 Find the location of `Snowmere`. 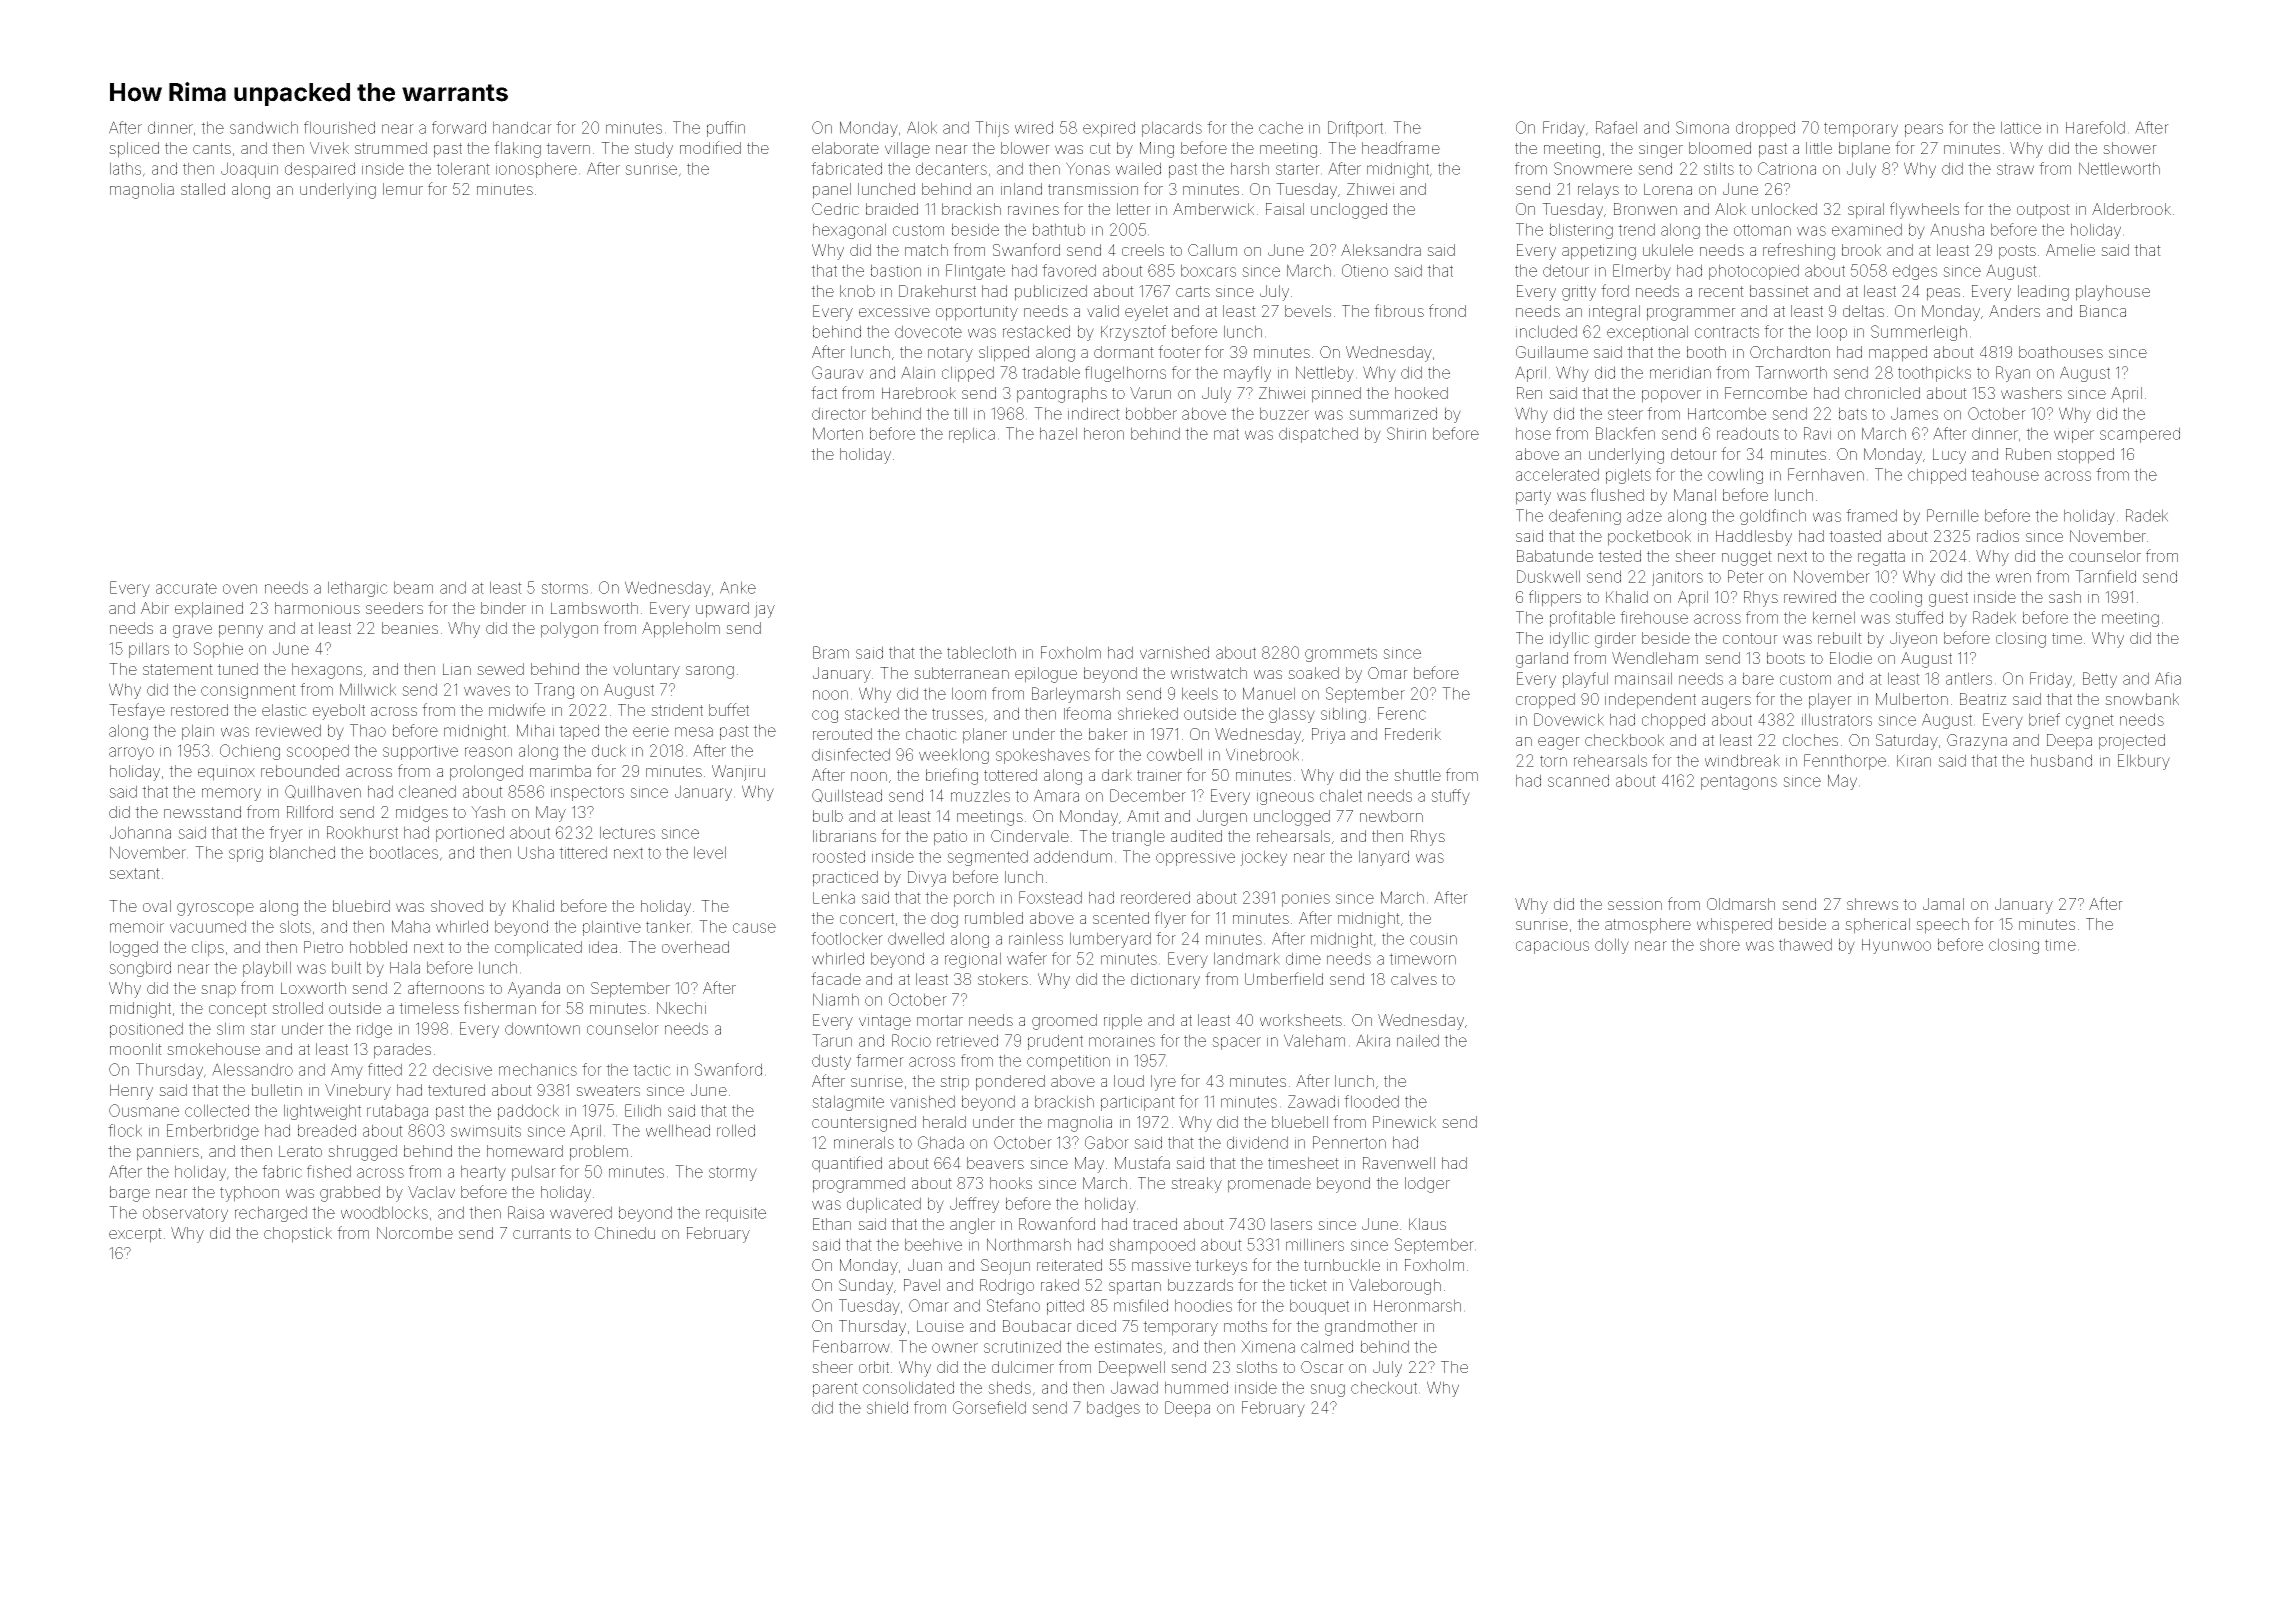

Snowmere is located at coordinates (1593, 168).
